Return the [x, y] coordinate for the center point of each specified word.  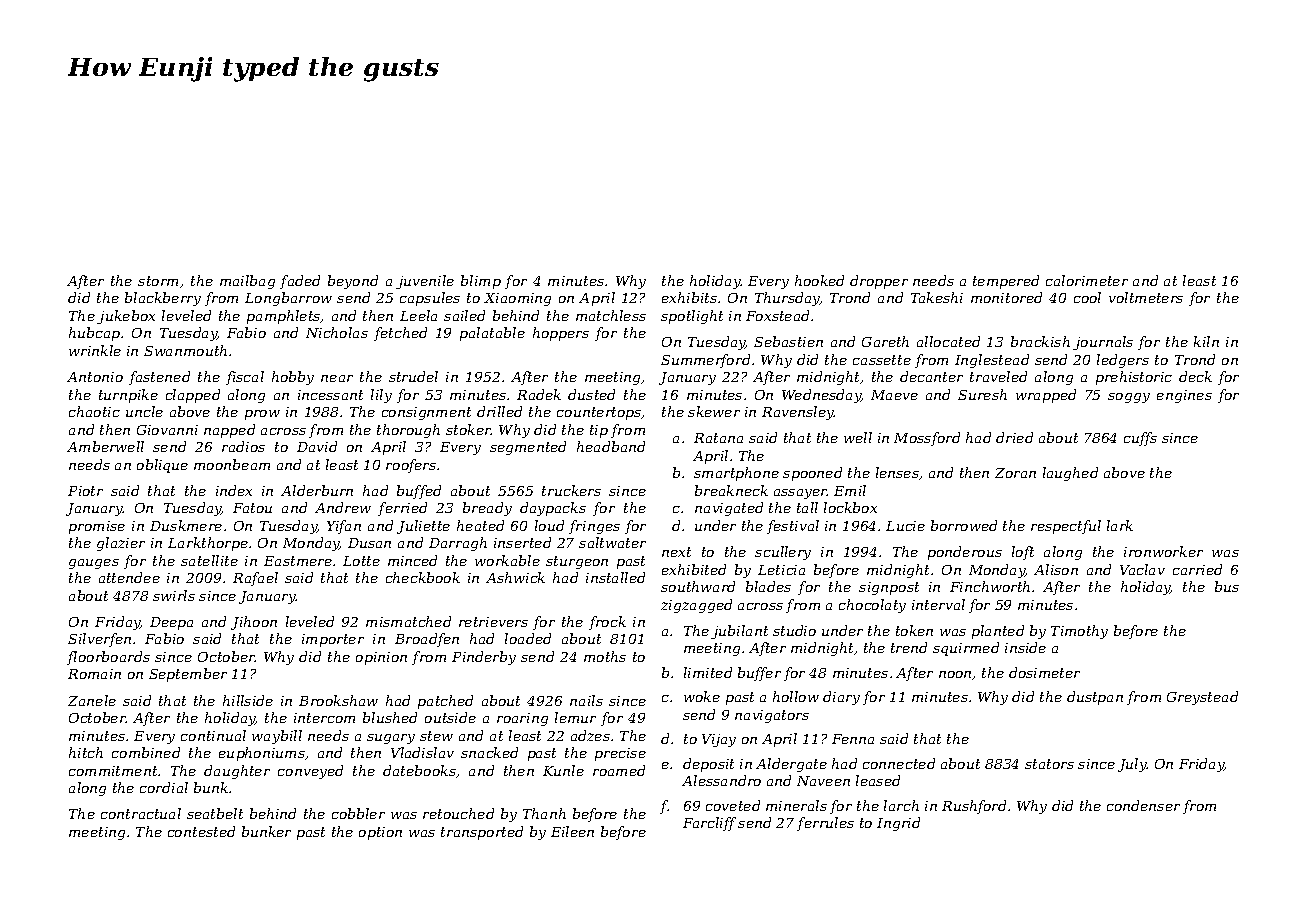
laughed [1070, 474]
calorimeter [1087, 280]
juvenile [425, 282]
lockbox [850, 507]
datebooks [419, 770]
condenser [1143, 805]
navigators [772, 716]
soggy [1129, 398]
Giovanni [167, 430]
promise [97, 527]
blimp [481, 282]
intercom [324, 718]
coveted [733, 805]
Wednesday [821, 396]
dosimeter [1044, 672]
